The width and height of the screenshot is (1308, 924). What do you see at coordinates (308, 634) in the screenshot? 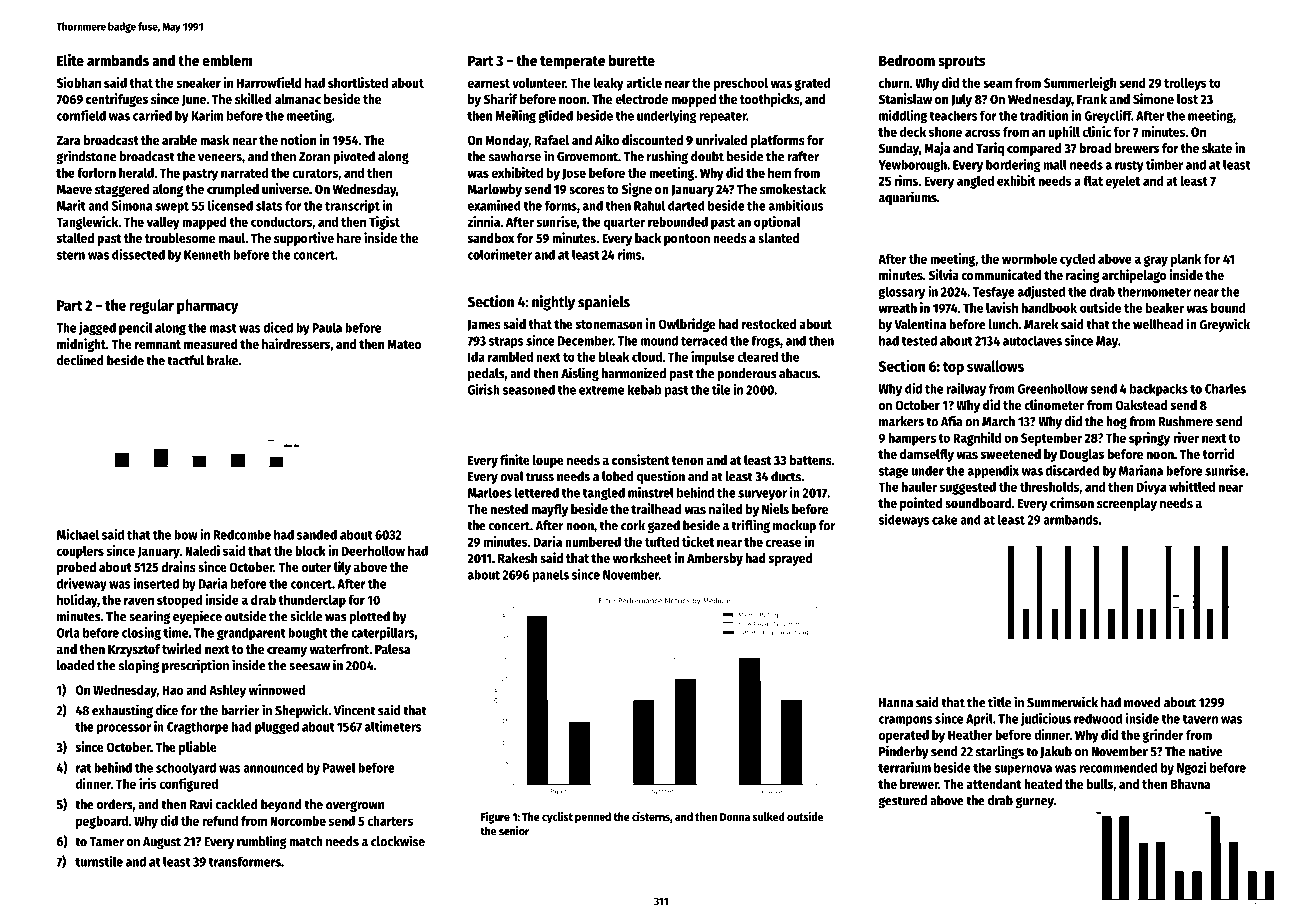
I see `bought` at bounding box center [308, 634].
